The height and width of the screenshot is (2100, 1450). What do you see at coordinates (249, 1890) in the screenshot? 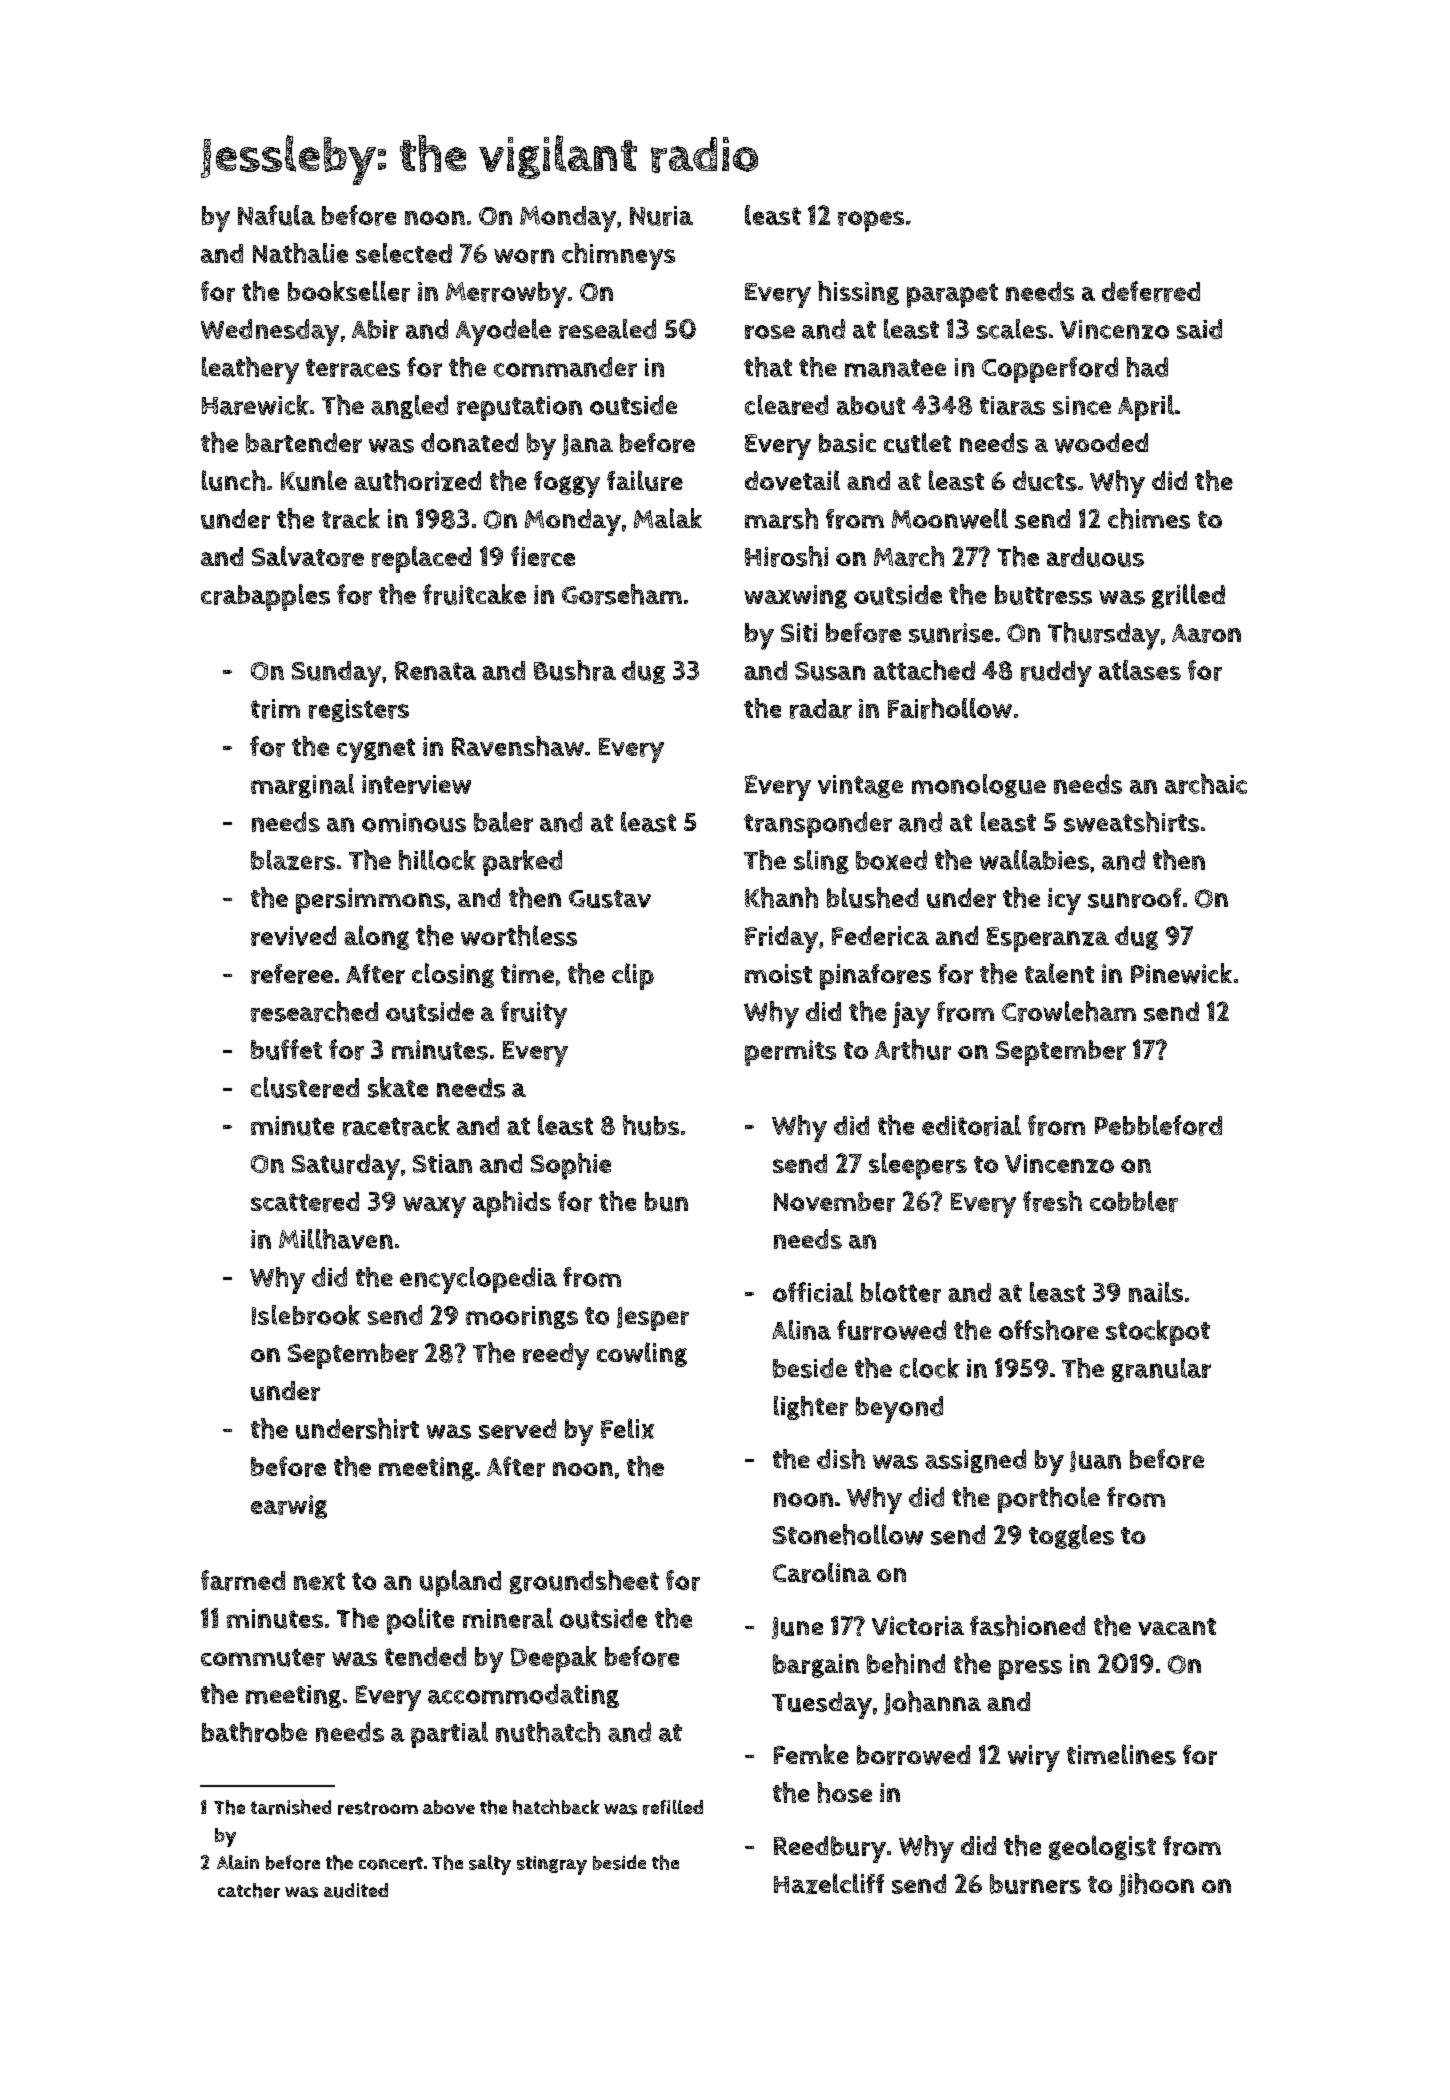
I see `catcher` at bounding box center [249, 1890].
